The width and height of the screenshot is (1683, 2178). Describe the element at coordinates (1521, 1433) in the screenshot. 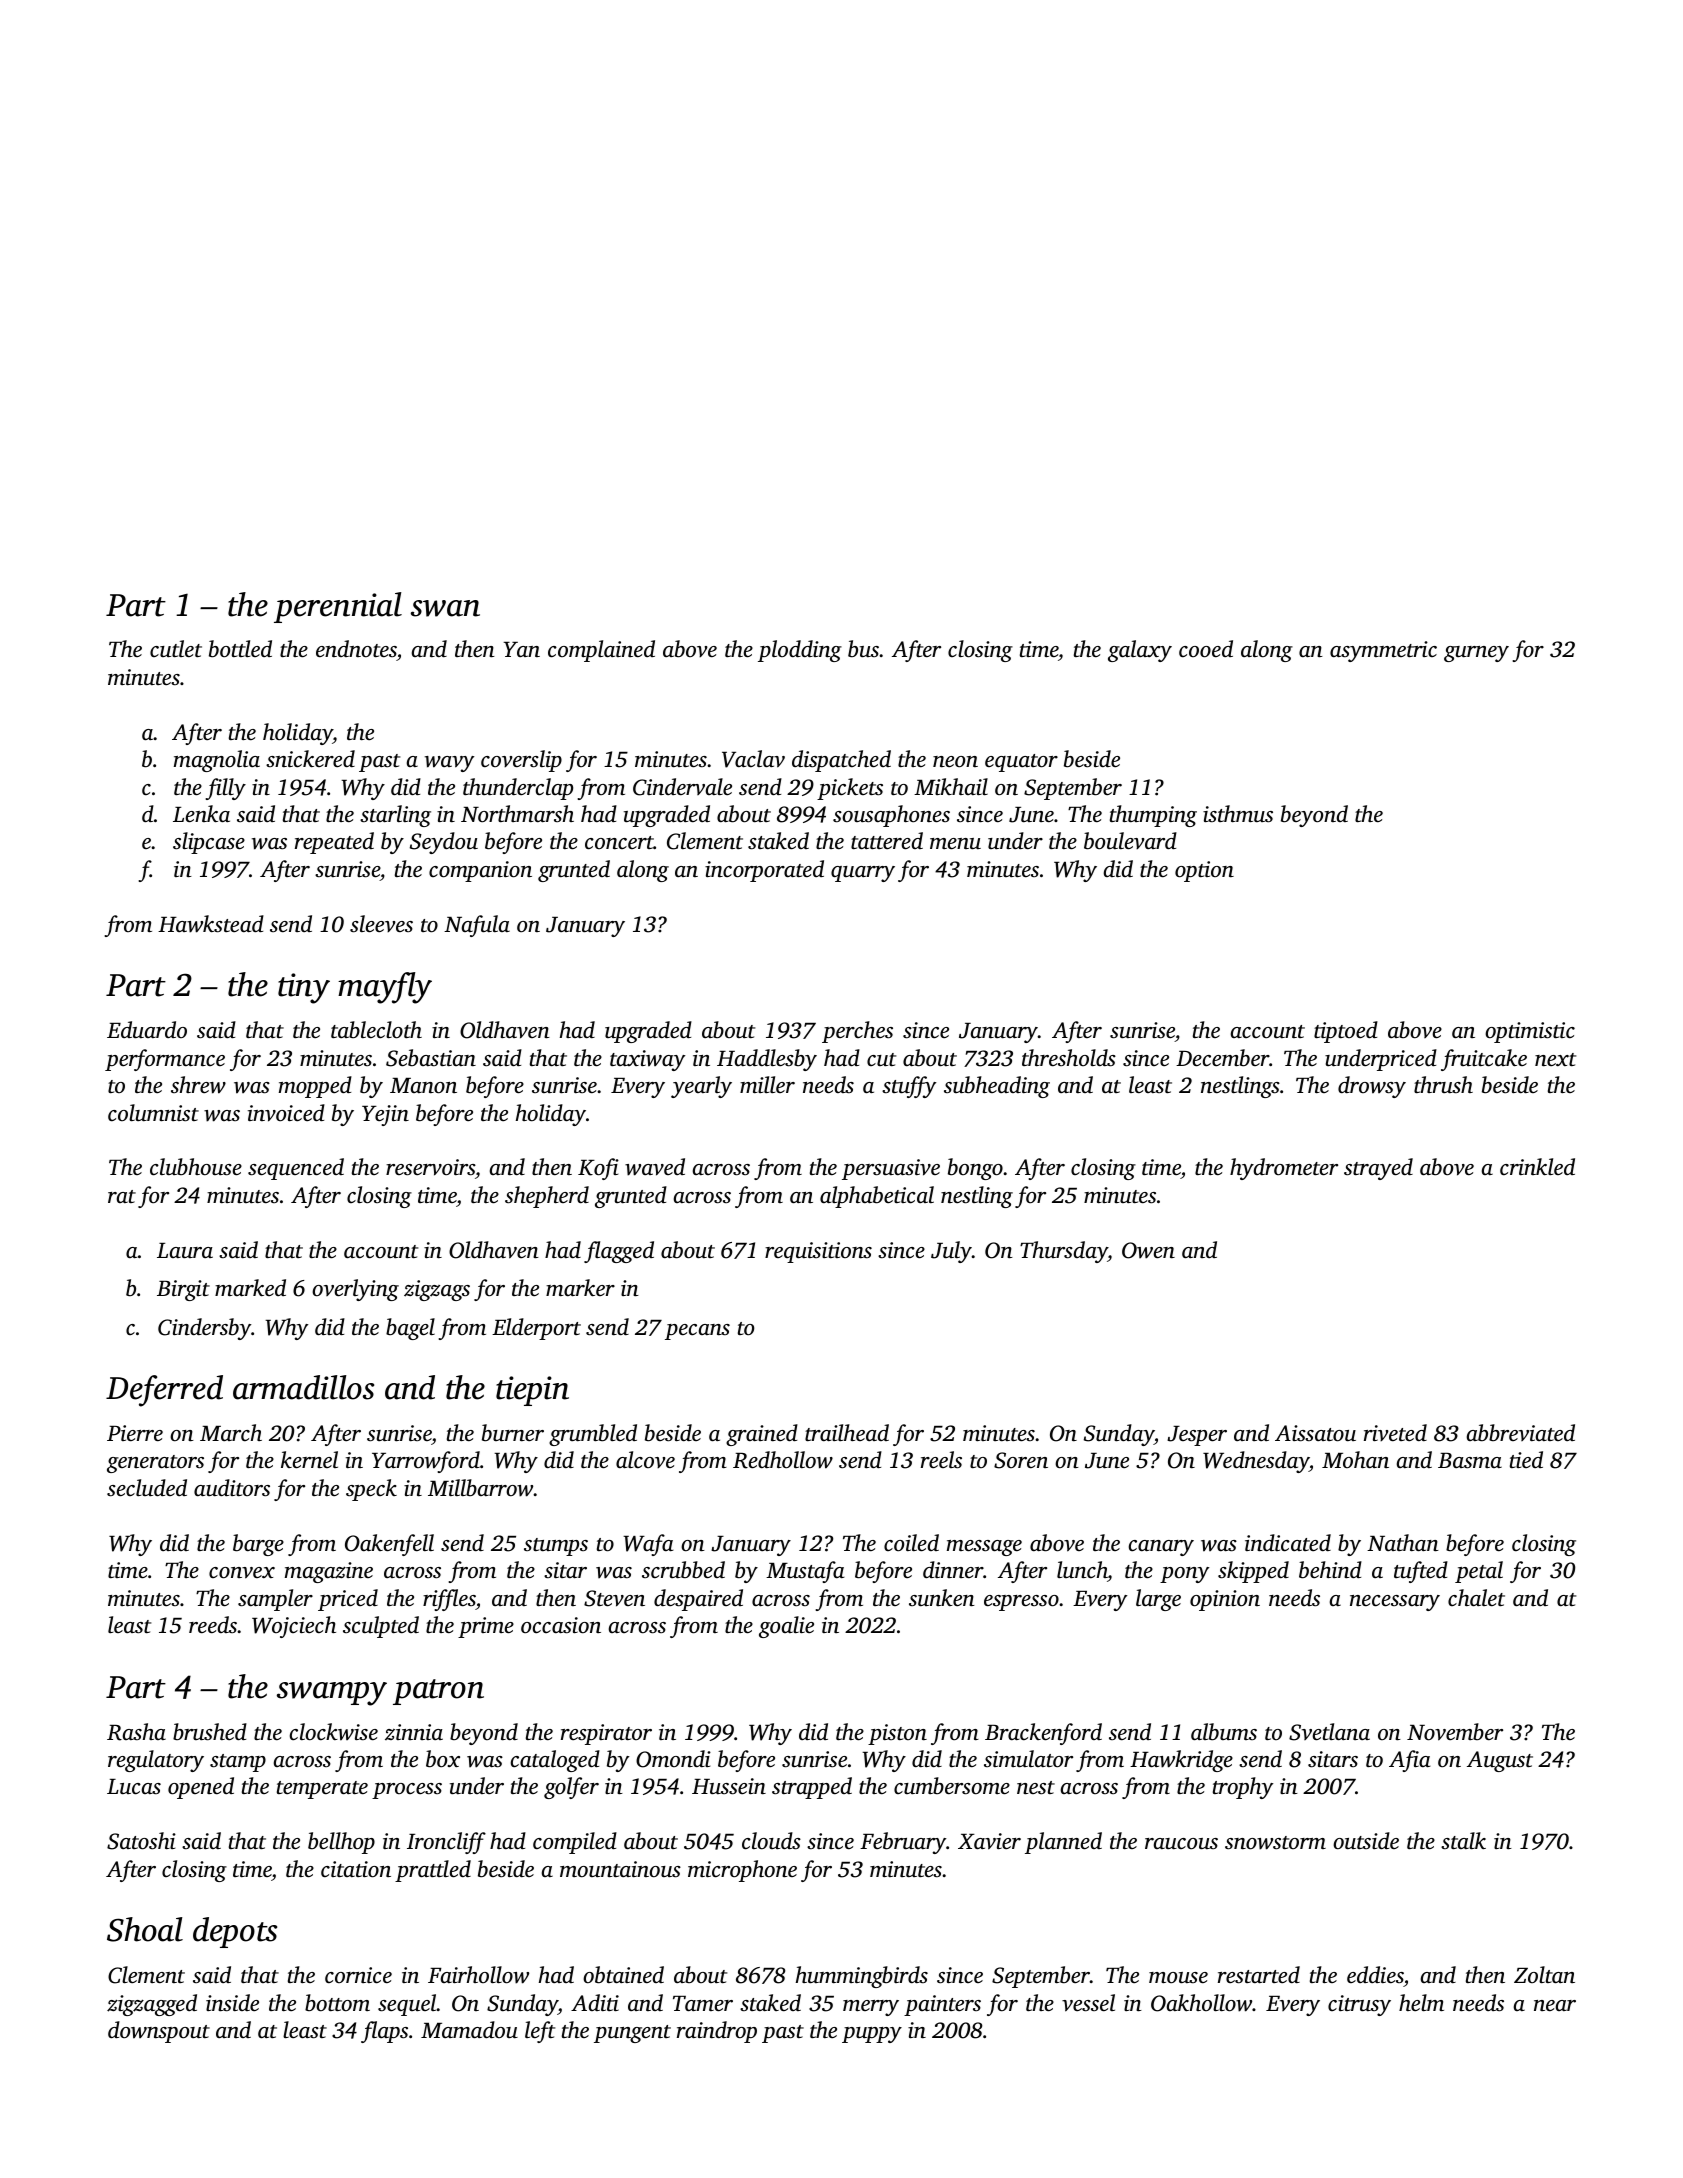

I see `abbreviated` at that location.
